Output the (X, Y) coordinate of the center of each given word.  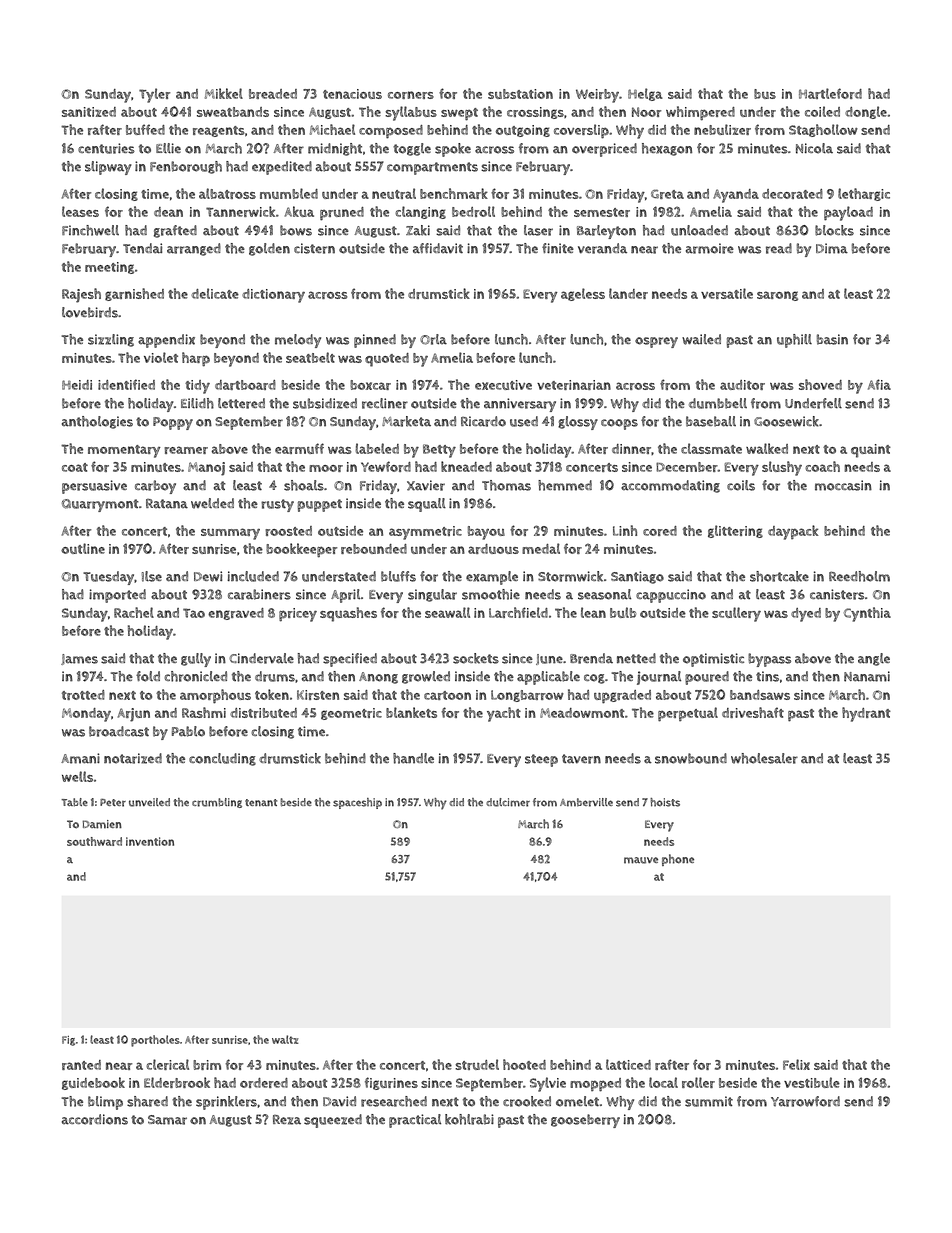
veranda (602, 248)
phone (678, 860)
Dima (832, 248)
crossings (535, 113)
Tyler (154, 95)
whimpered (700, 113)
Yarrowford (805, 1101)
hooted (524, 1064)
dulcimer (508, 802)
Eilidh (197, 403)
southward (94, 841)
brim (207, 1065)
